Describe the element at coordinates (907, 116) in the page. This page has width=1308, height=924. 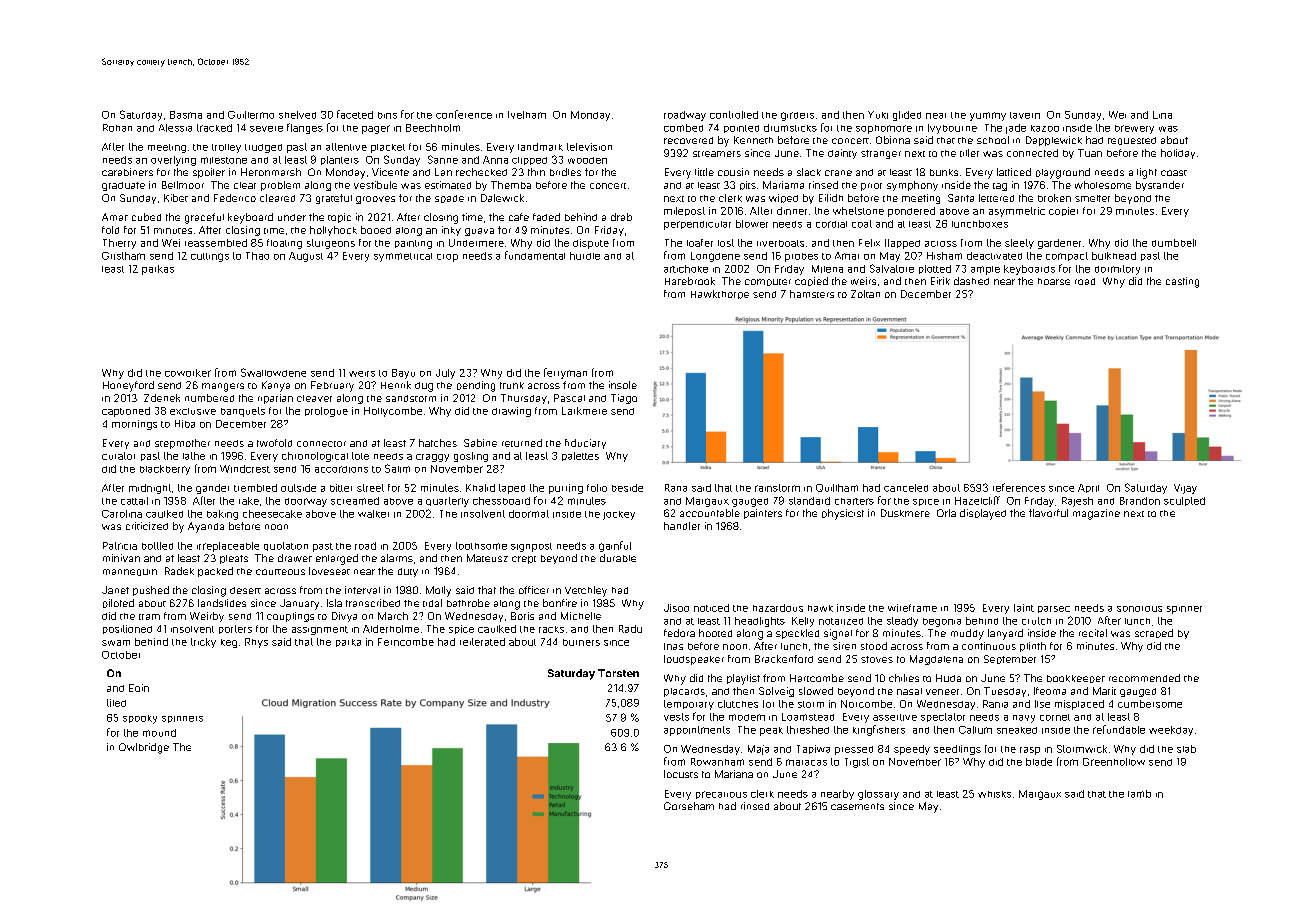
I see `glided` at that location.
